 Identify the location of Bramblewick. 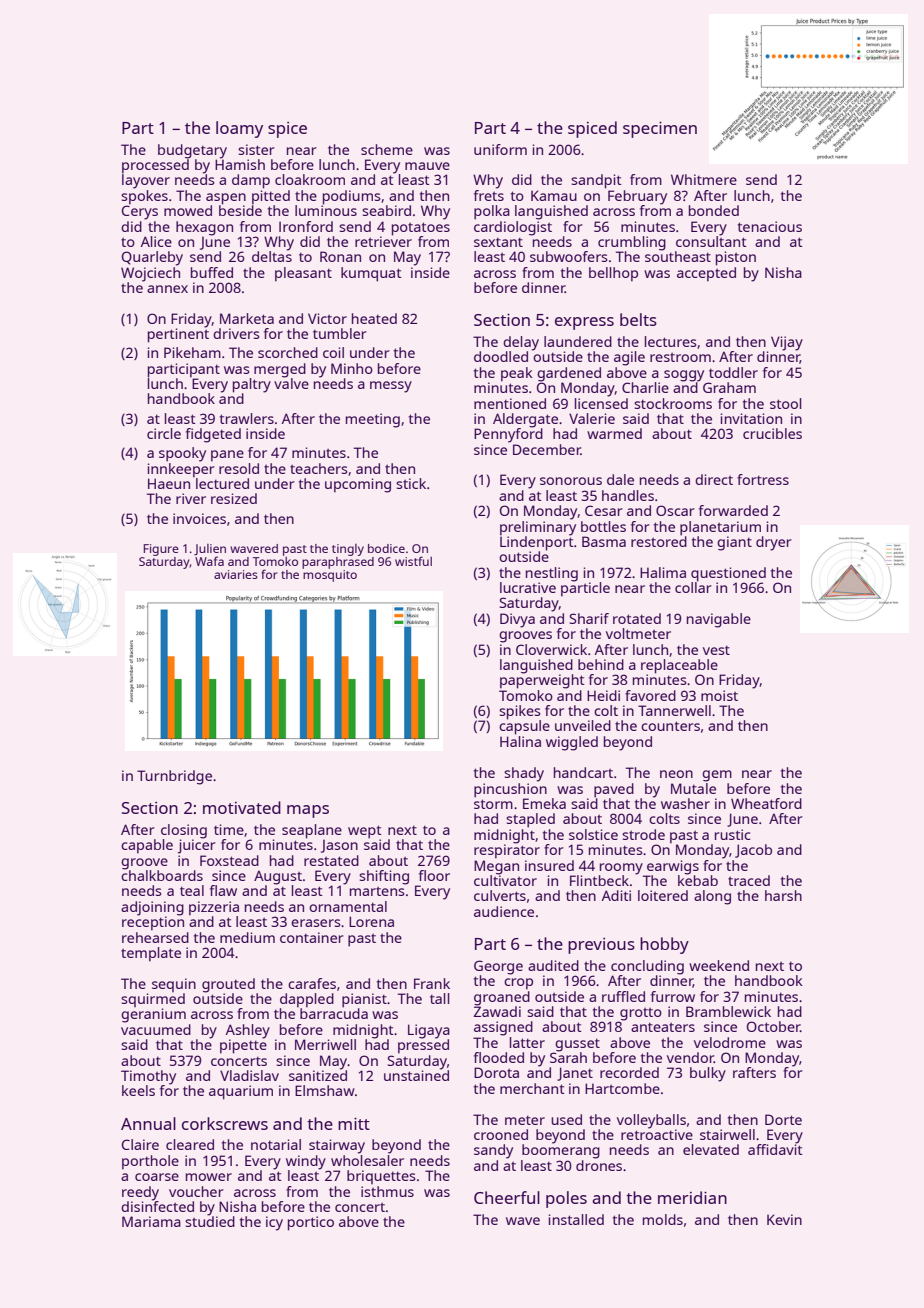
(728, 1011).
